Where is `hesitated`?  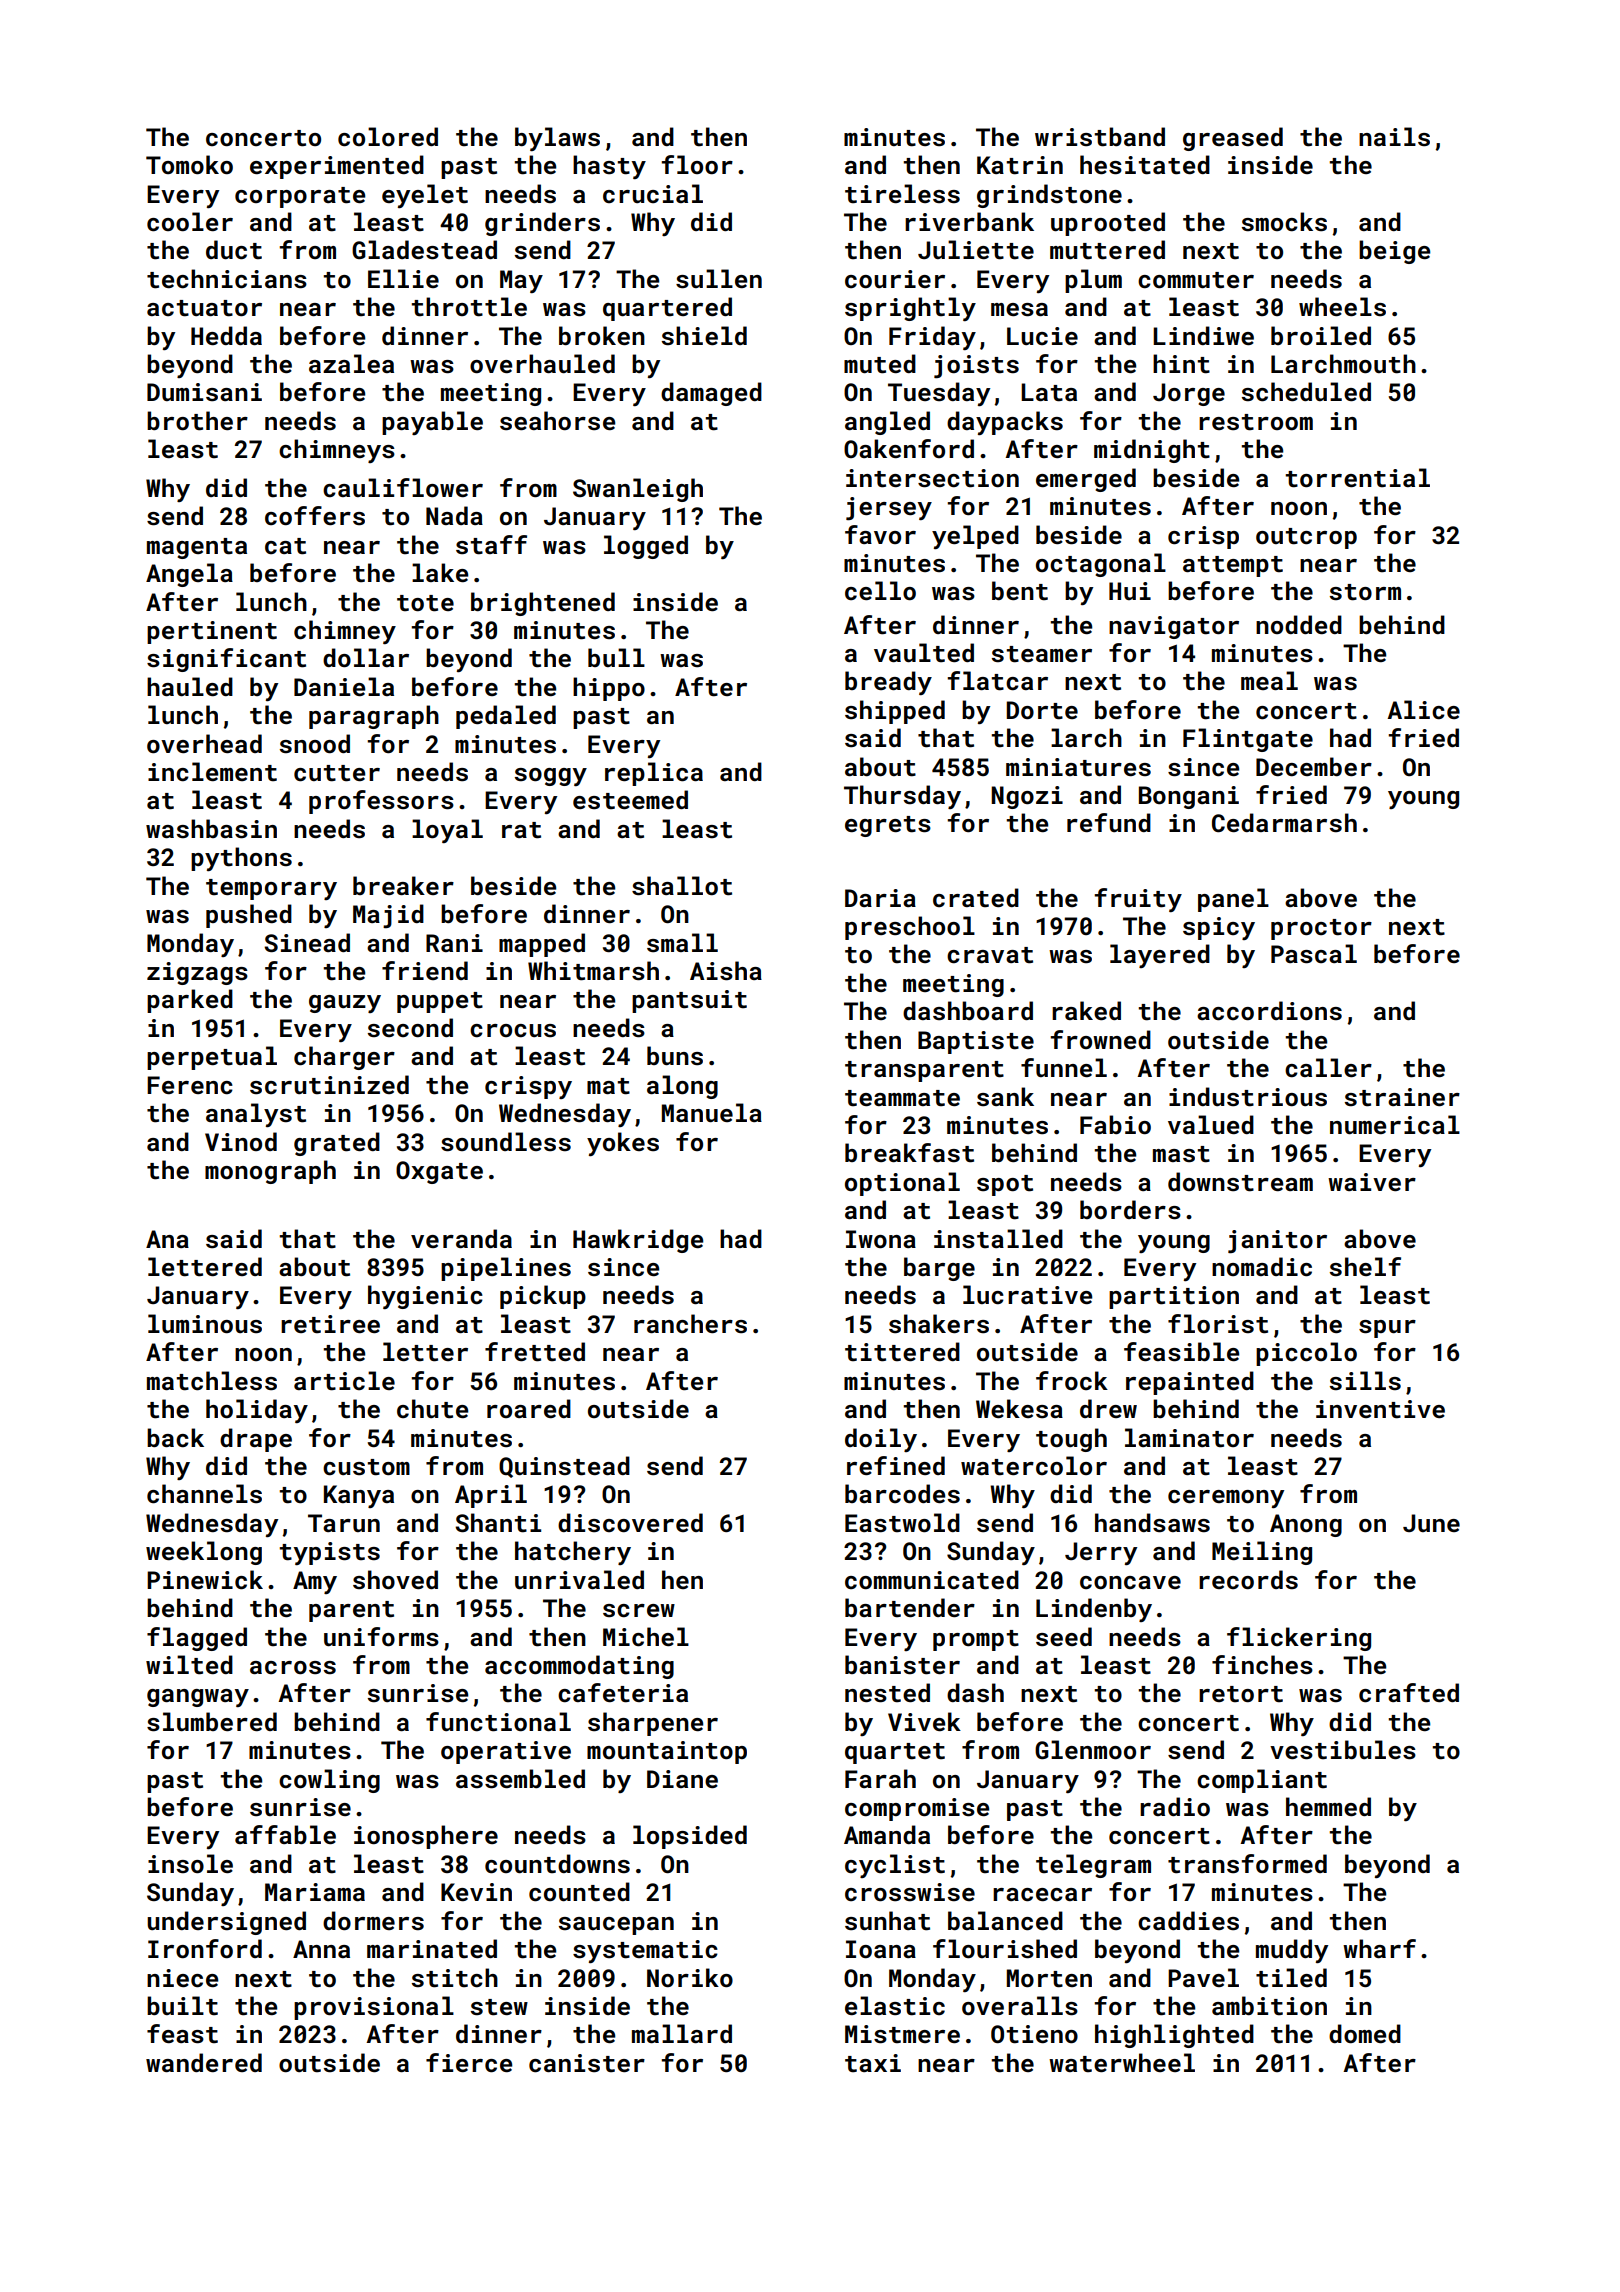 hesitated is located at coordinates (1145, 165).
